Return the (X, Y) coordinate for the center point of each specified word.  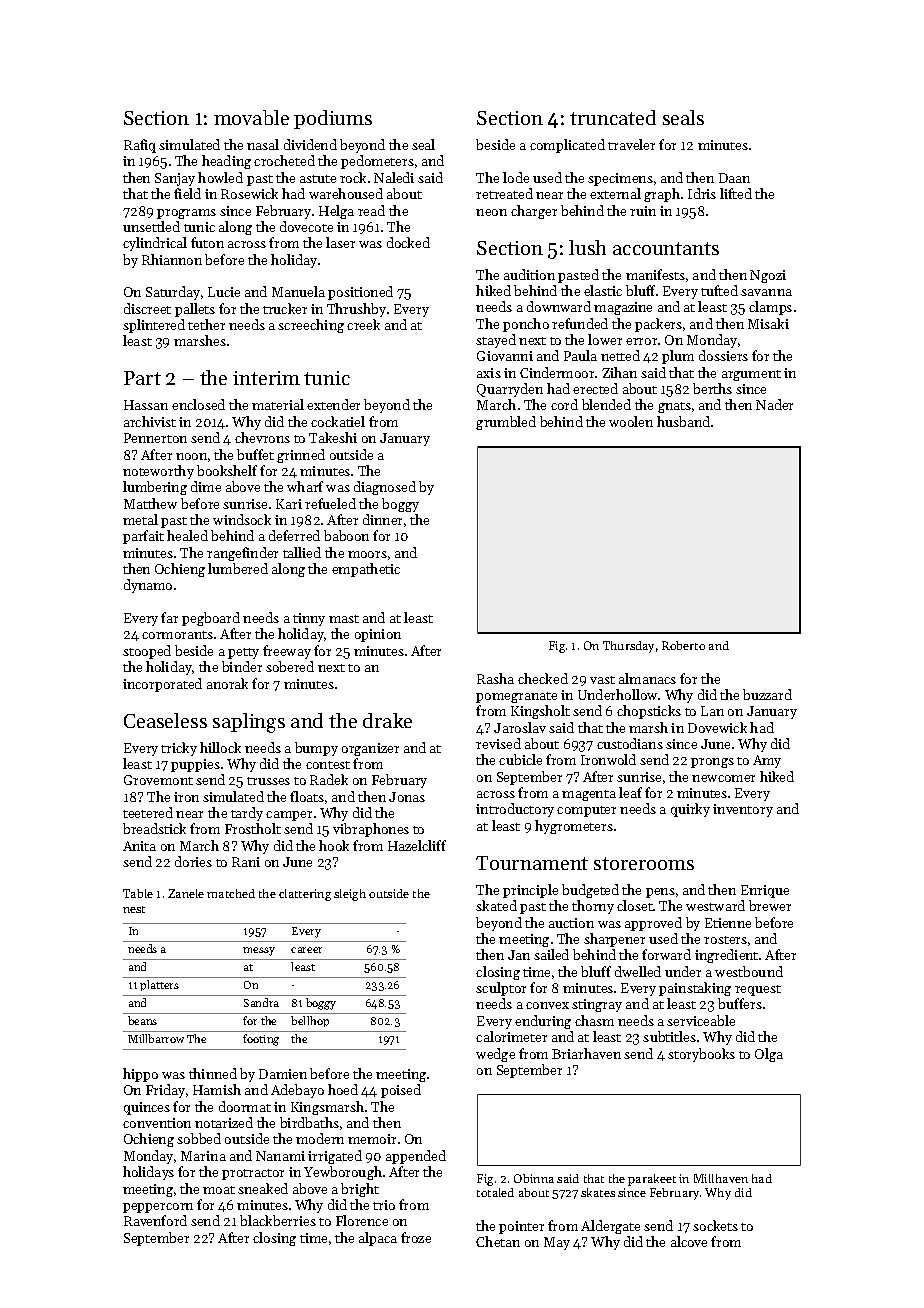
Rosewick (249, 193)
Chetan (498, 1241)
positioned (360, 293)
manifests (655, 274)
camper (289, 816)
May (557, 1243)
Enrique (765, 891)
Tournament (532, 863)
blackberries (278, 1220)
